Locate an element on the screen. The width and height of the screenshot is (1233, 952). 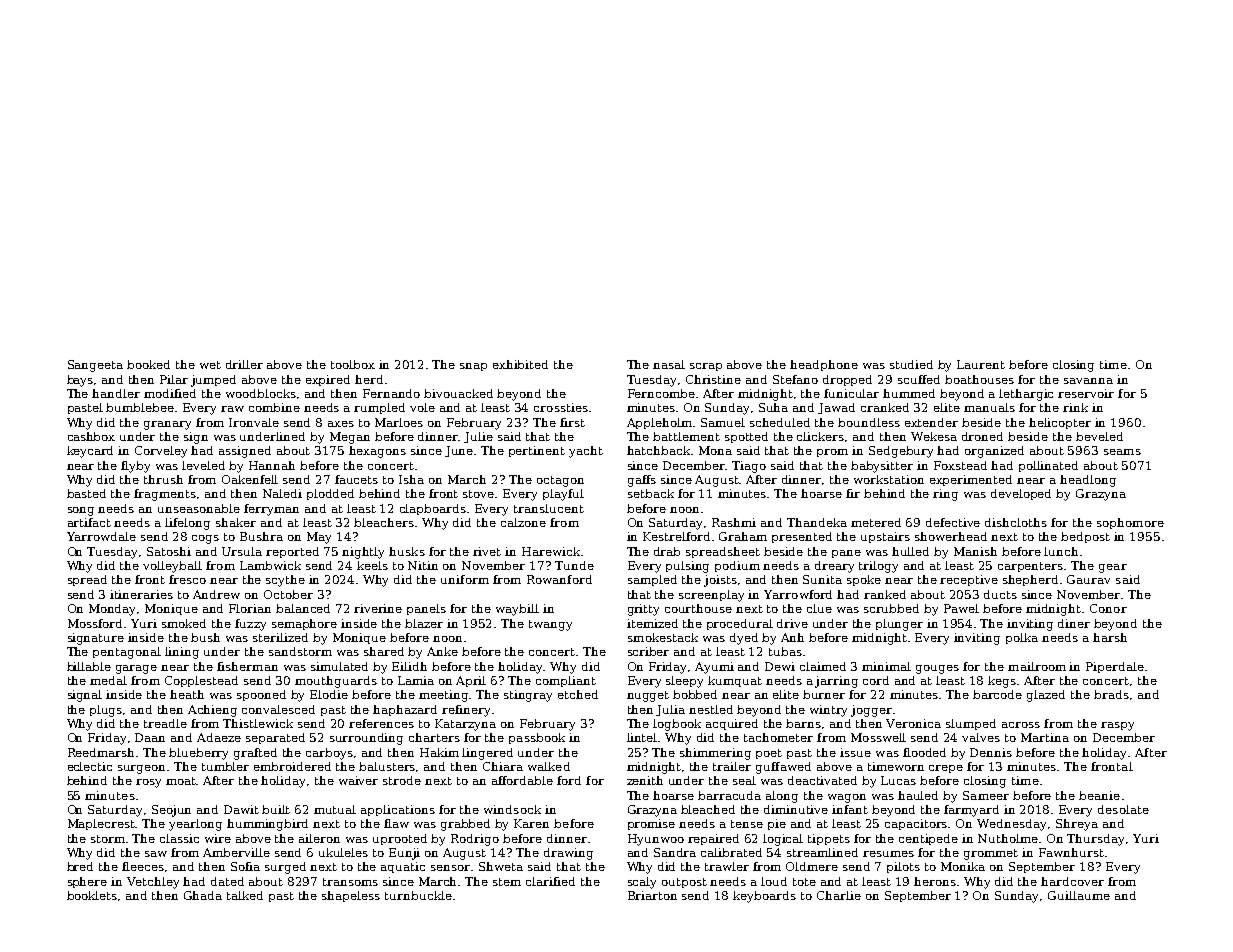
scrap is located at coordinates (706, 367).
